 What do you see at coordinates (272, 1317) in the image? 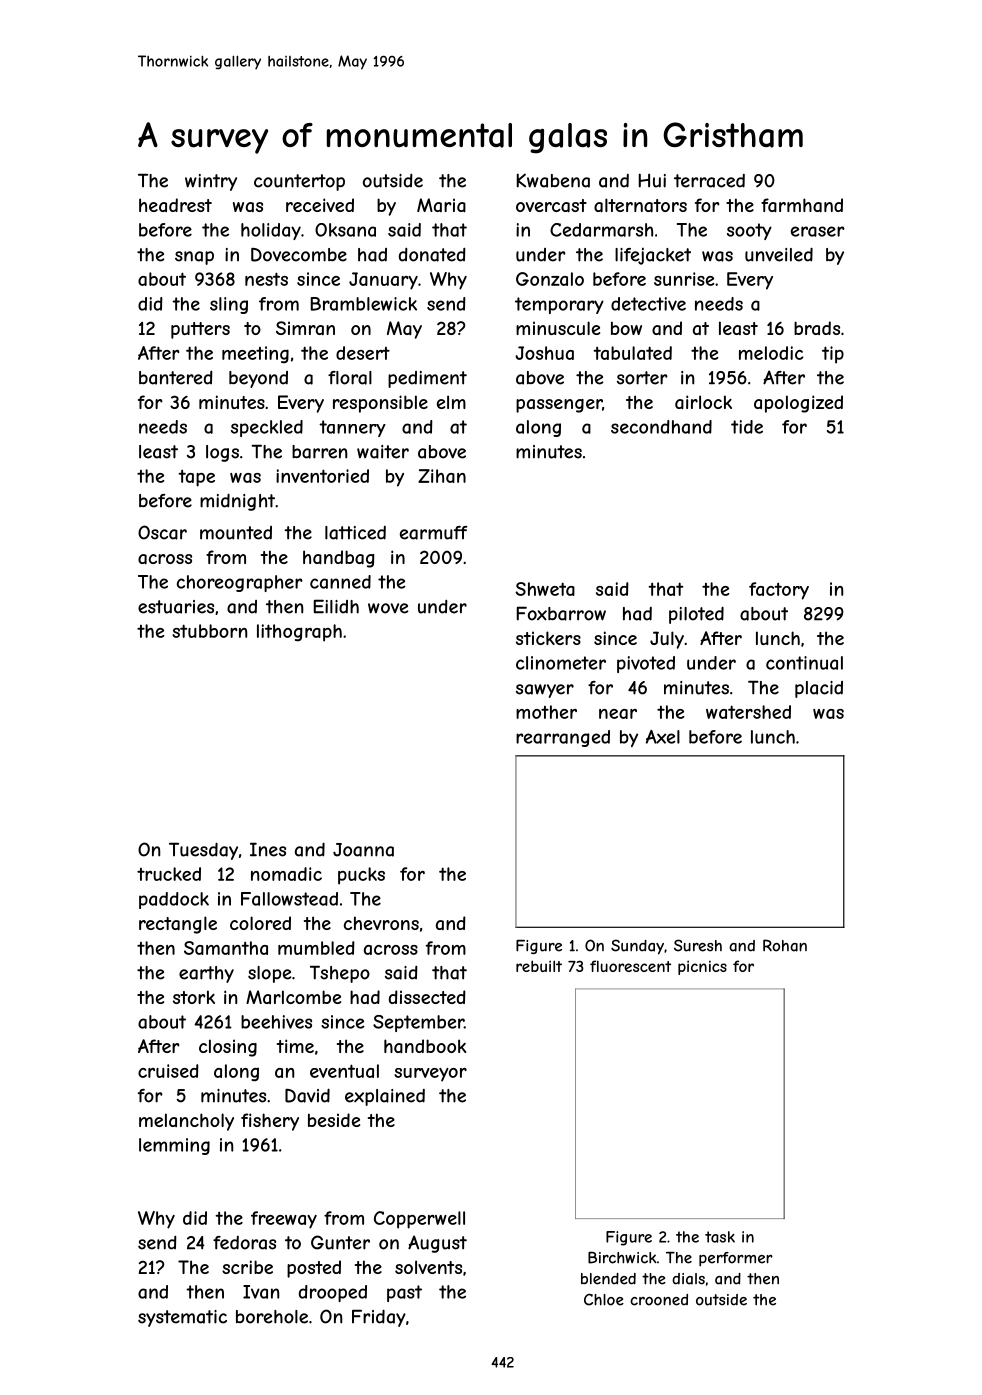
I see `borehole` at bounding box center [272, 1317].
